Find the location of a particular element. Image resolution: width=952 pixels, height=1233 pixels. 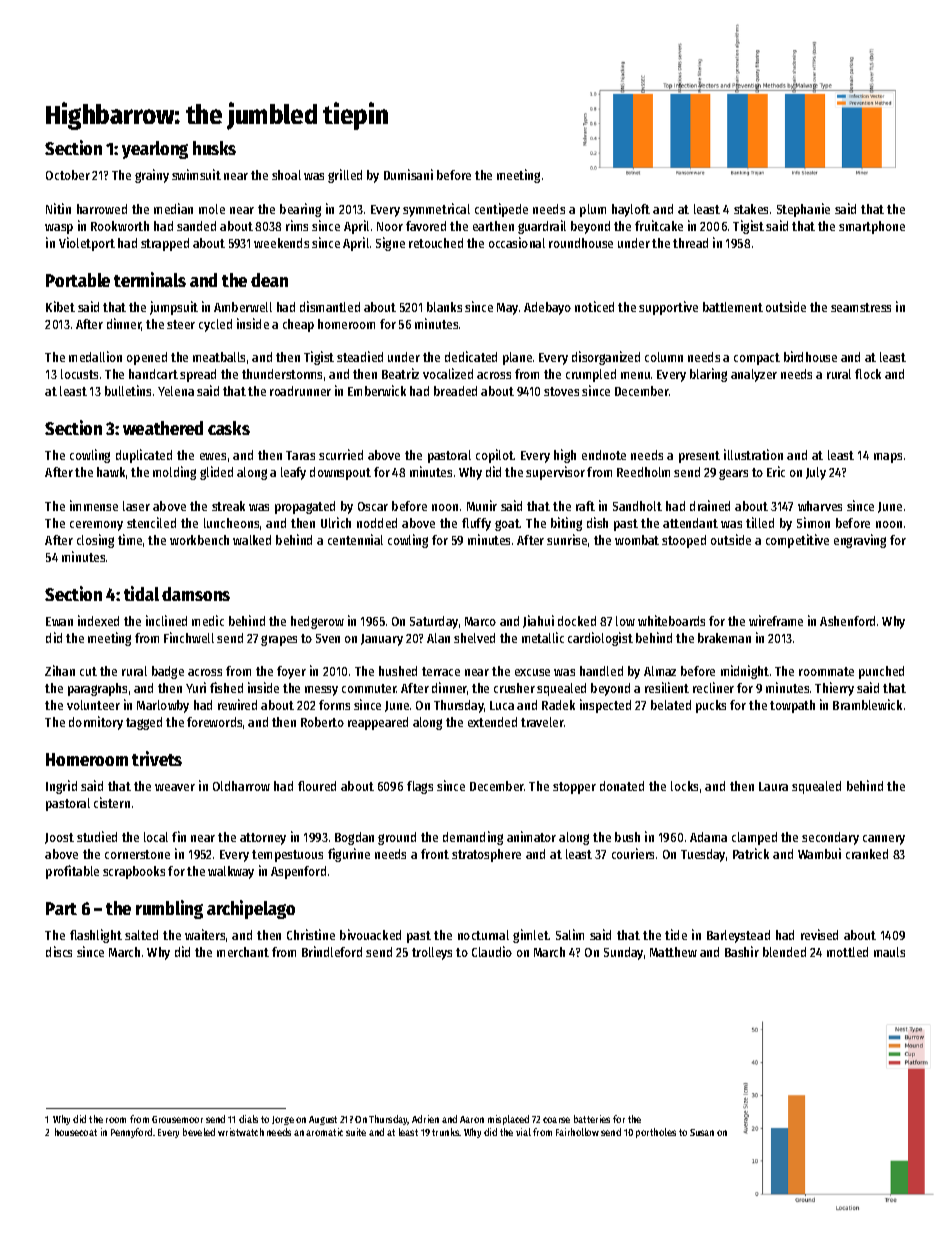

smartphone is located at coordinates (872, 227).
